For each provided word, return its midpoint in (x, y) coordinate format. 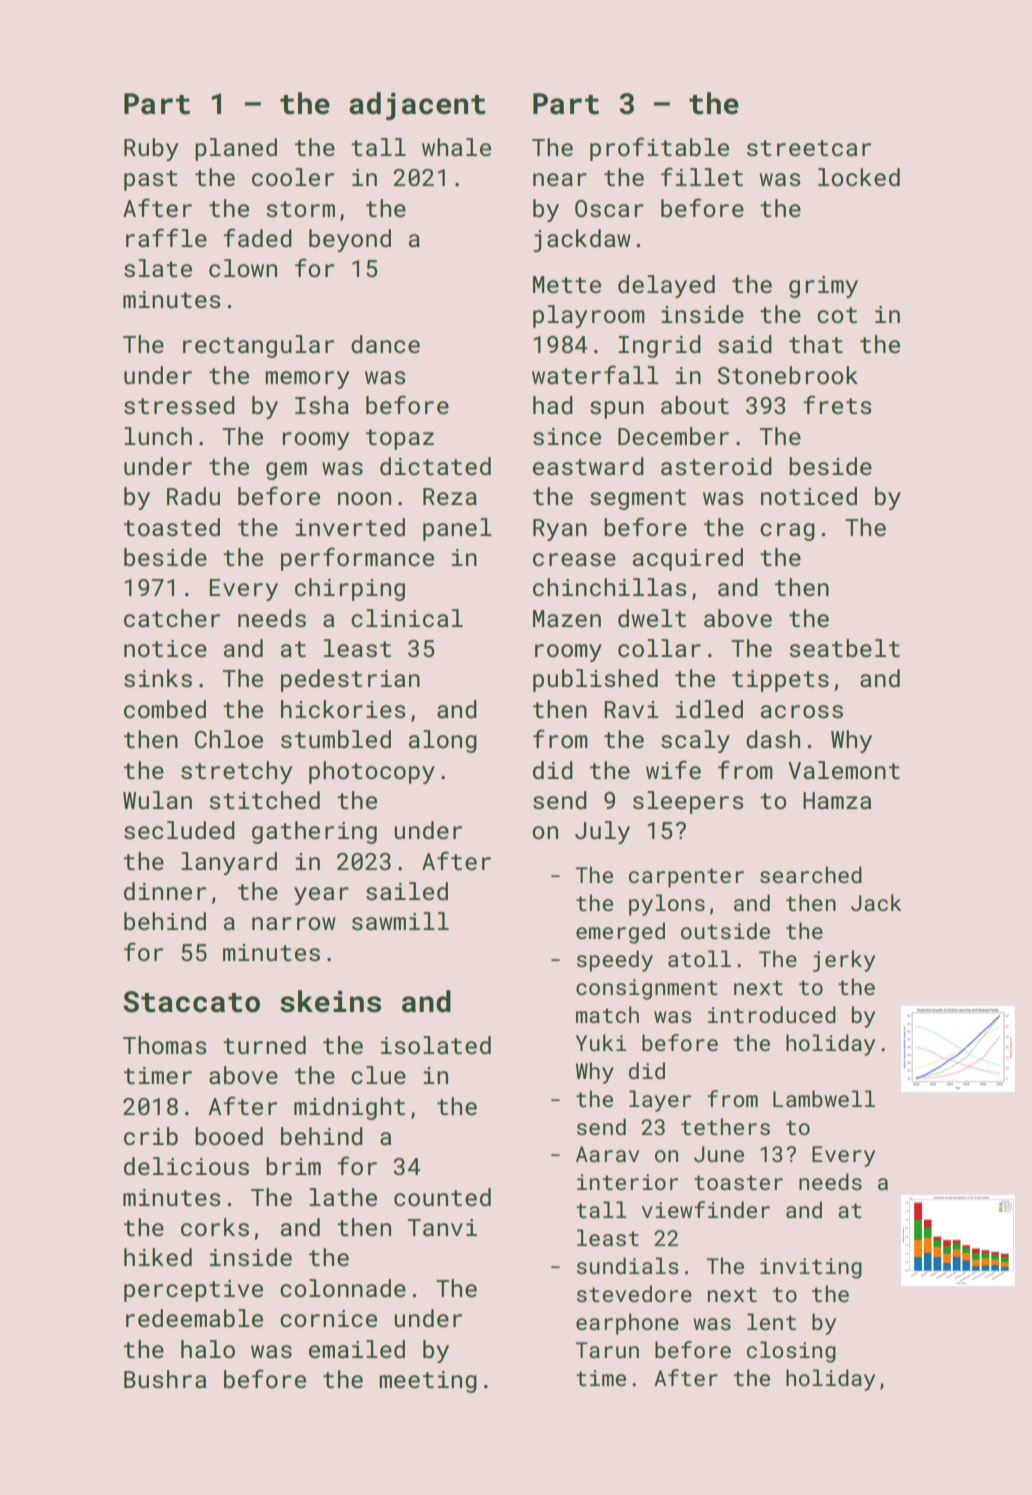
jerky (844, 961)
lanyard (229, 863)
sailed (407, 891)
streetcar (809, 148)
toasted (172, 527)
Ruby (151, 149)
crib (151, 1136)
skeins (330, 1001)
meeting (428, 1382)
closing (791, 1352)
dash (773, 739)
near (560, 179)
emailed (357, 1349)
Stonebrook (787, 375)
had (553, 405)
